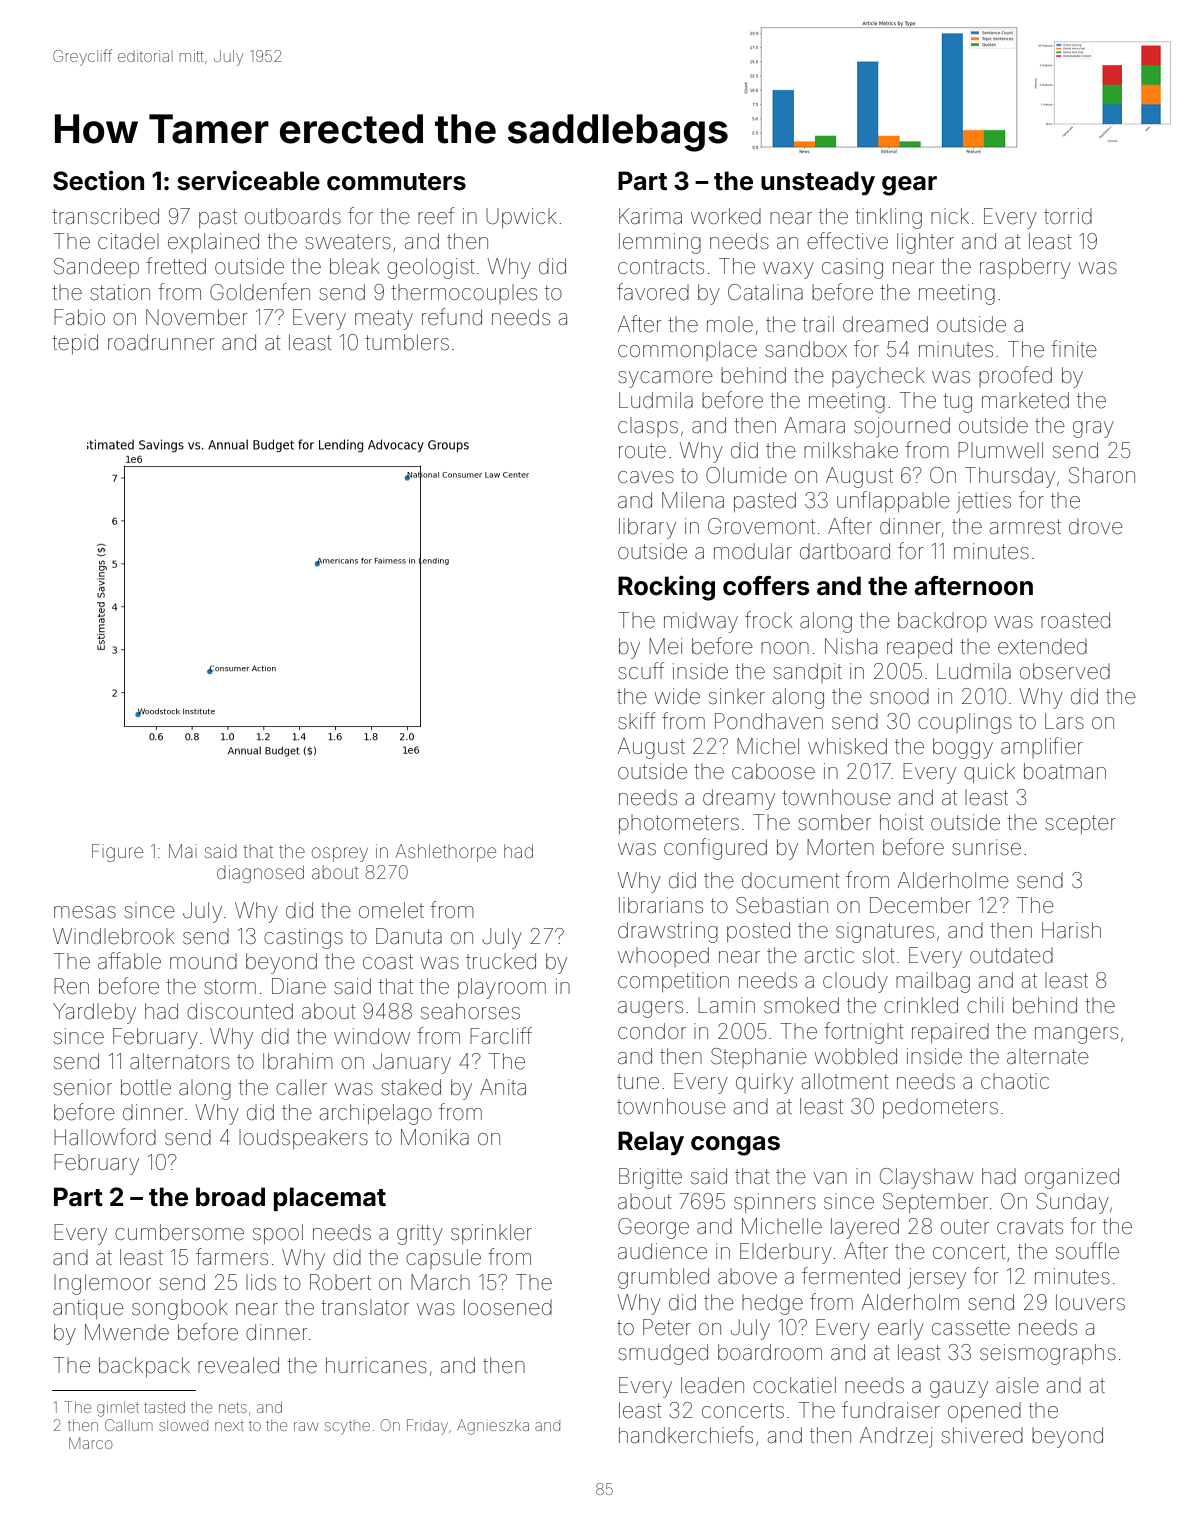 This image has width=1190, height=1540. Describe the element at coordinates (96, 268) in the image. I see `Sandeep` at that location.
